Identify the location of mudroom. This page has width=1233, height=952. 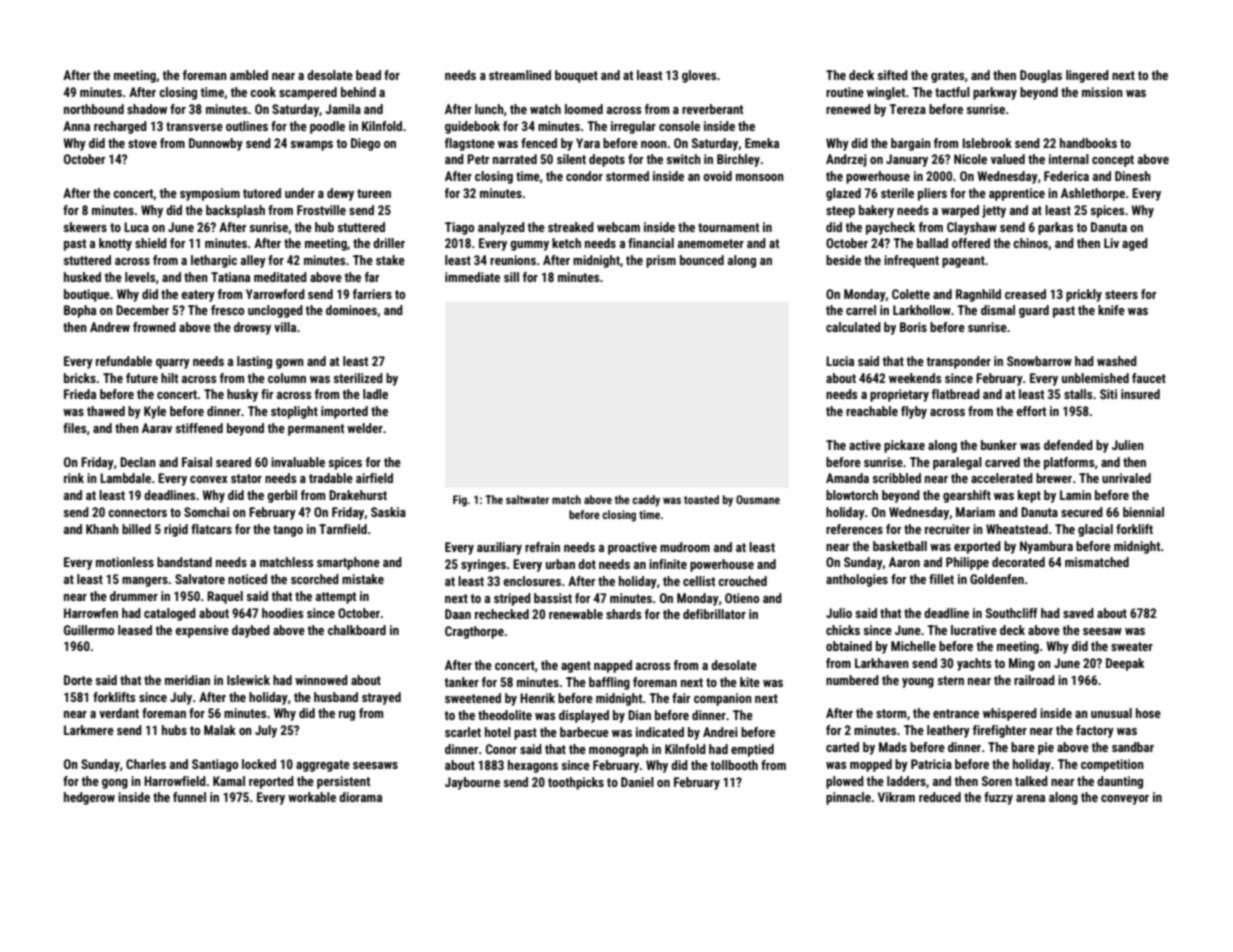
(685, 547).
